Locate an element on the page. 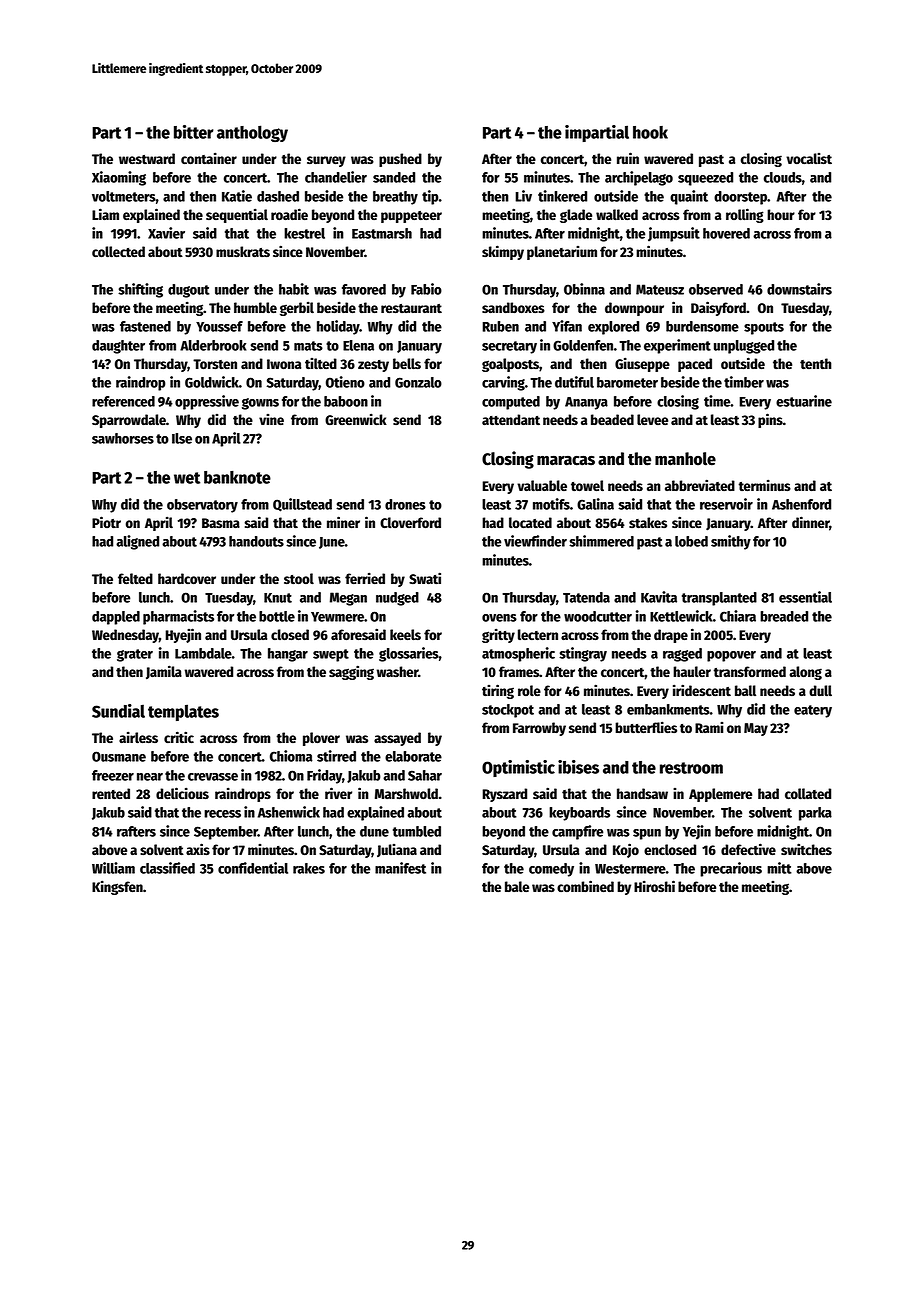 The height and width of the image is (1314, 924). wet is located at coordinates (187, 478).
